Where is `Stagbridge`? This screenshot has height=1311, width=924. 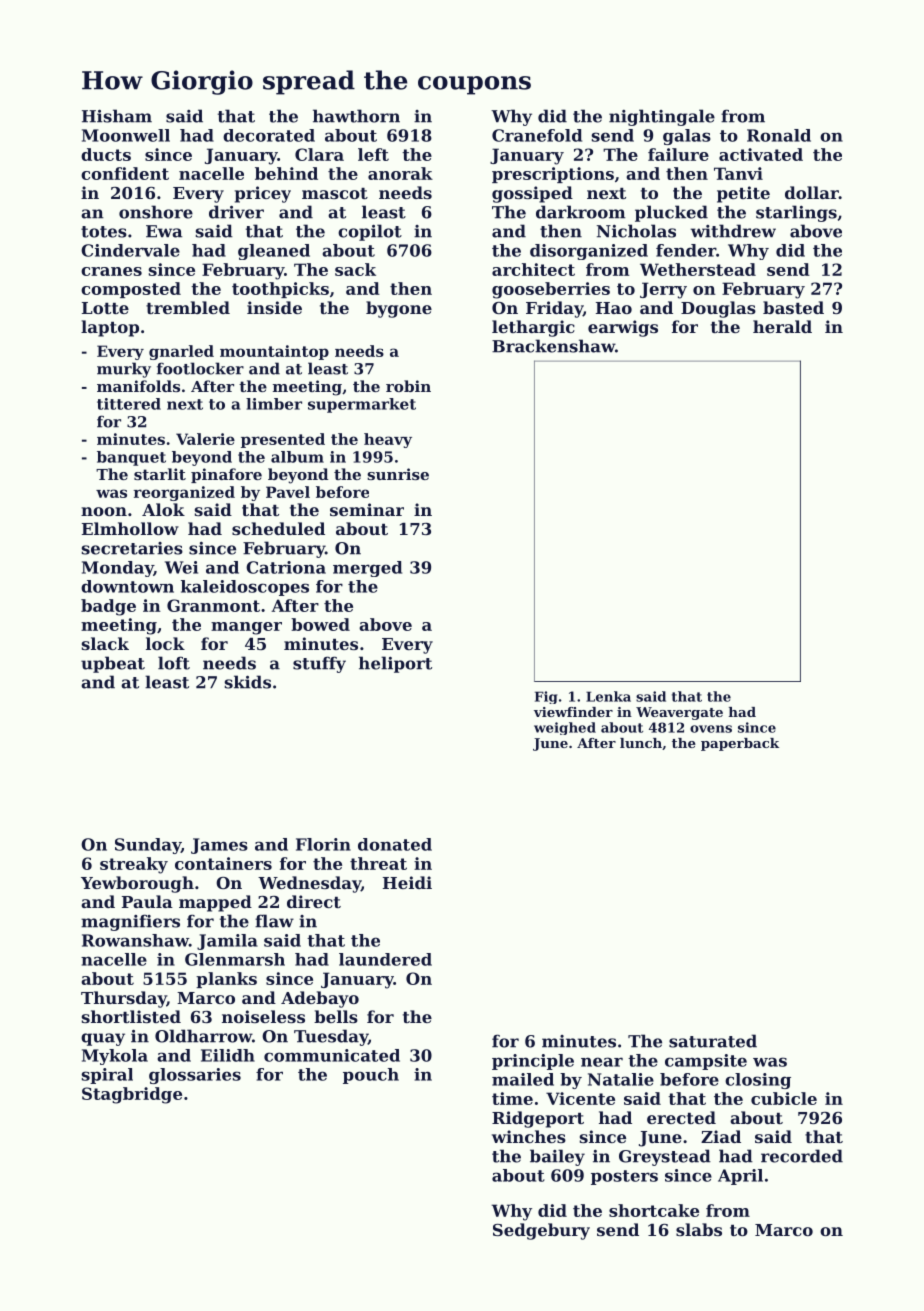 Stagbridge is located at coordinates (132, 1095).
